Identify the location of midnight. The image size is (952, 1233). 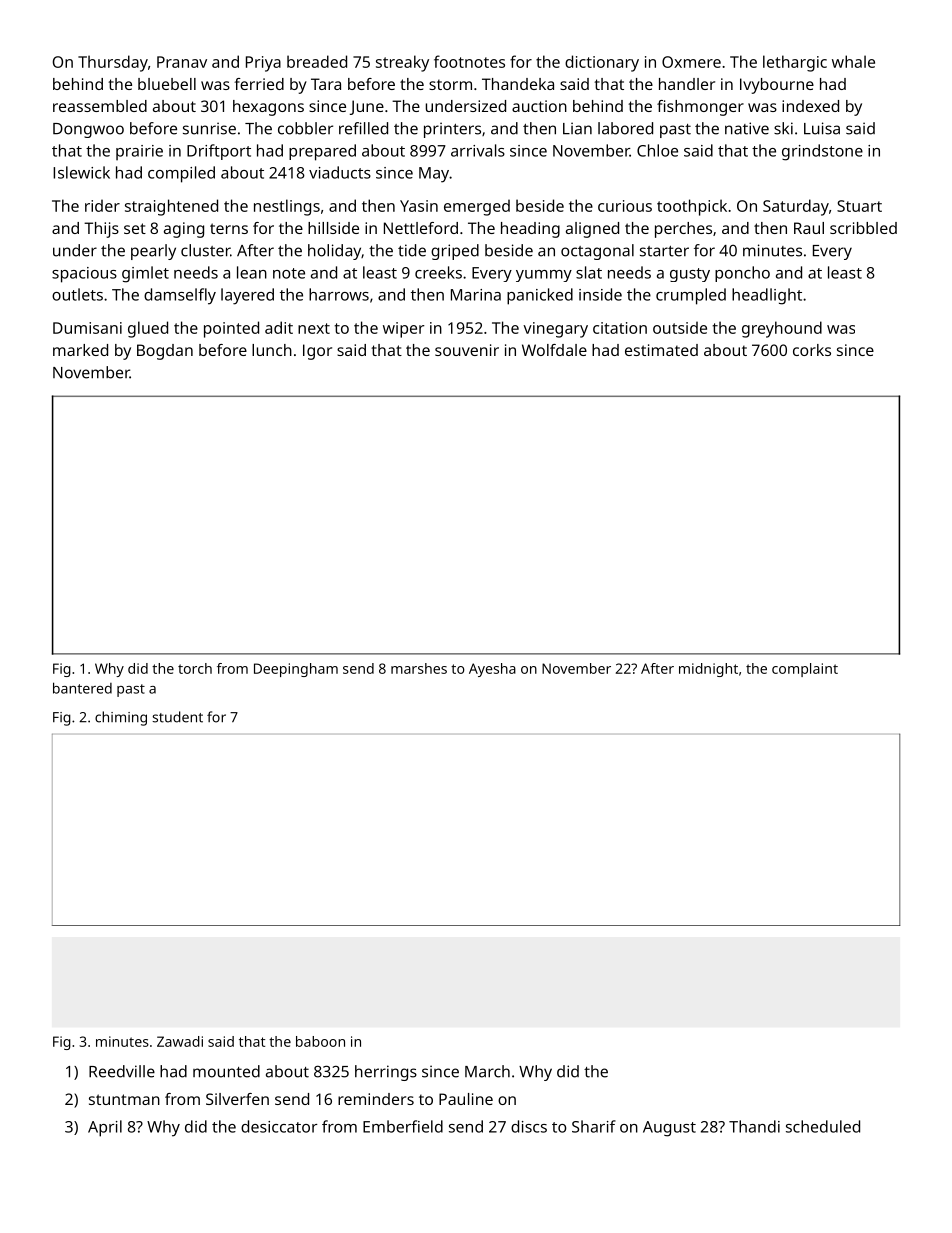
(708, 670).
